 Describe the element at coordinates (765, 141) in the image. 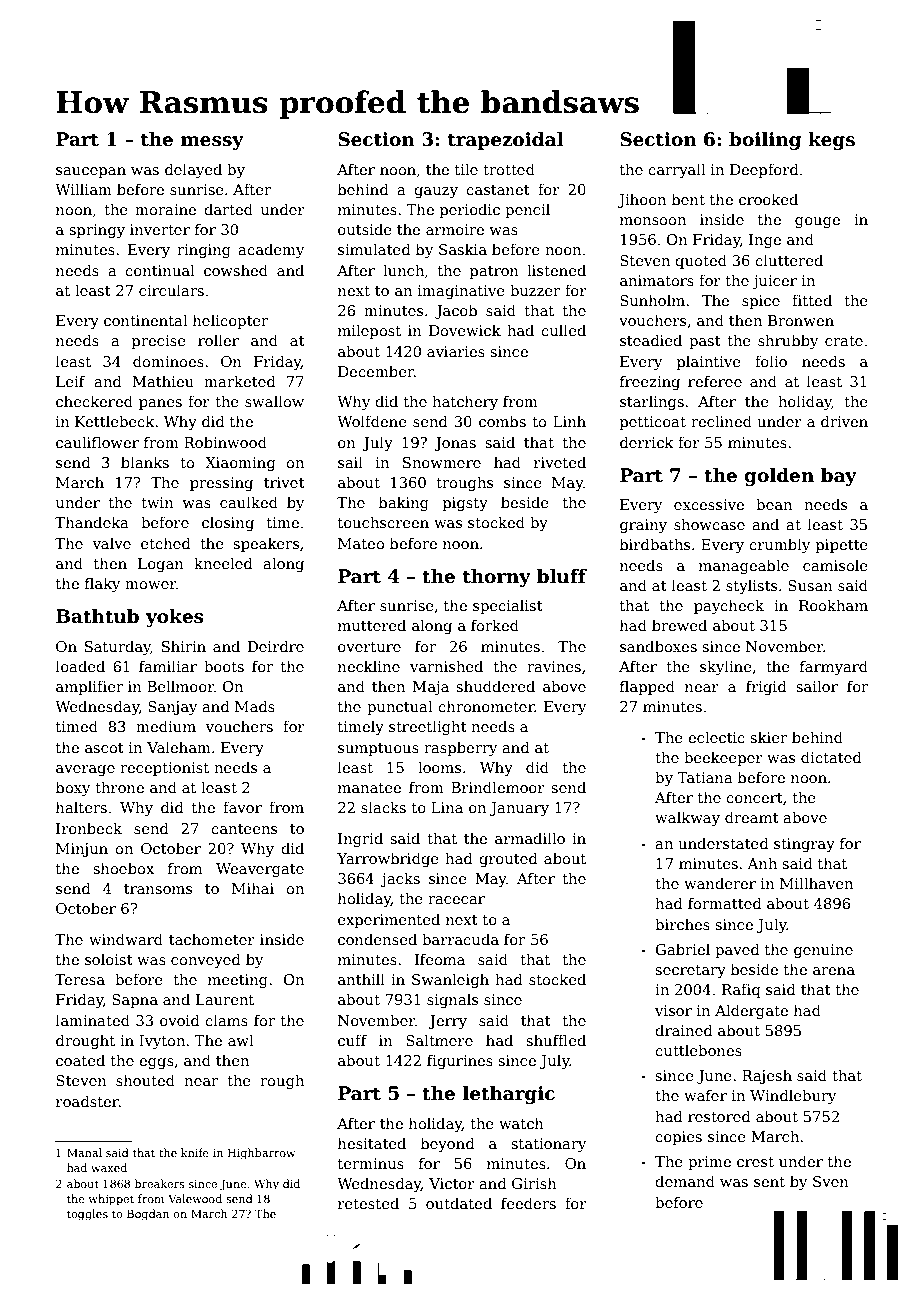

I see `boiling` at that location.
